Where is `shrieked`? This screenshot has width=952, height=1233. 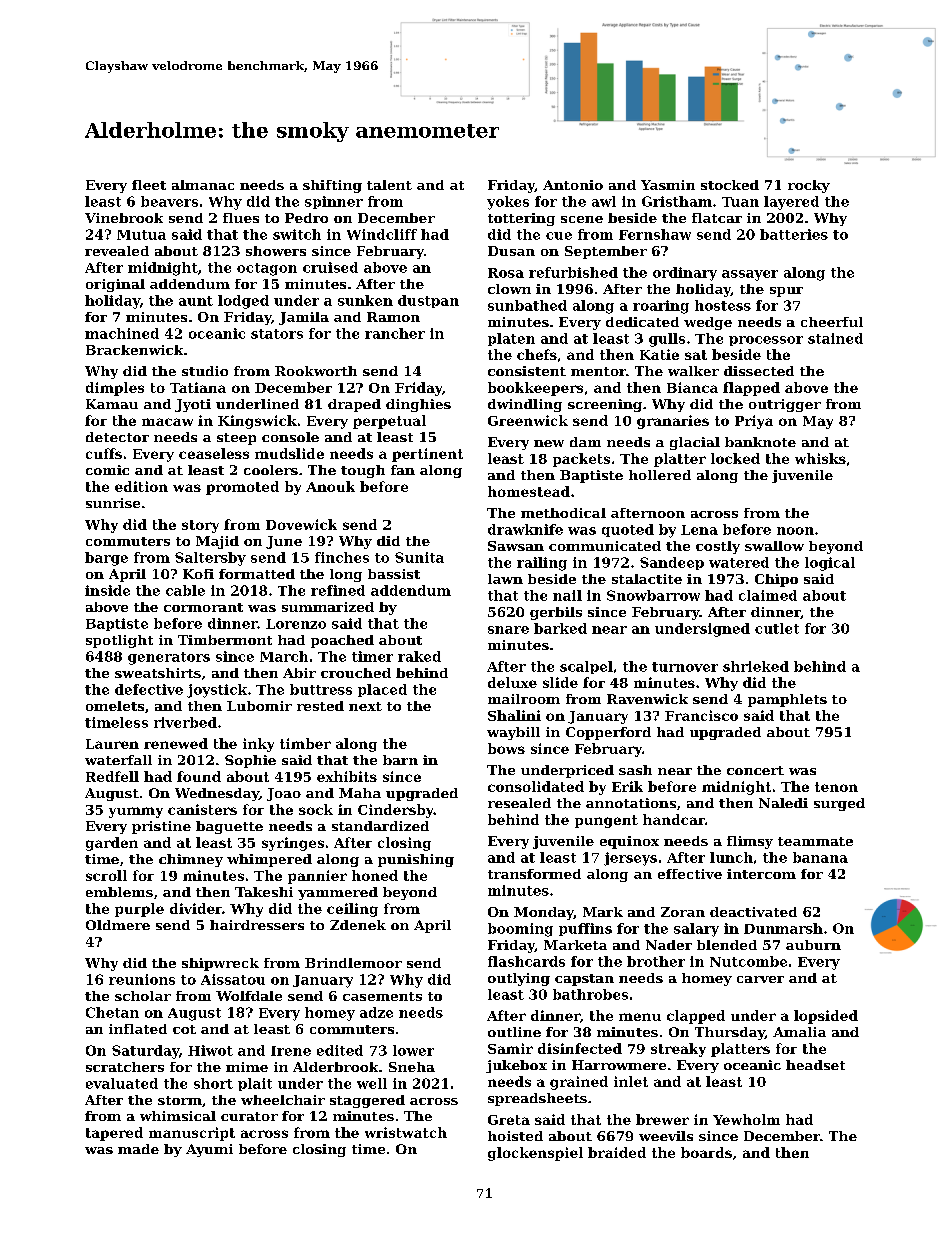 shrieked is located at coordinates (756, 666).
